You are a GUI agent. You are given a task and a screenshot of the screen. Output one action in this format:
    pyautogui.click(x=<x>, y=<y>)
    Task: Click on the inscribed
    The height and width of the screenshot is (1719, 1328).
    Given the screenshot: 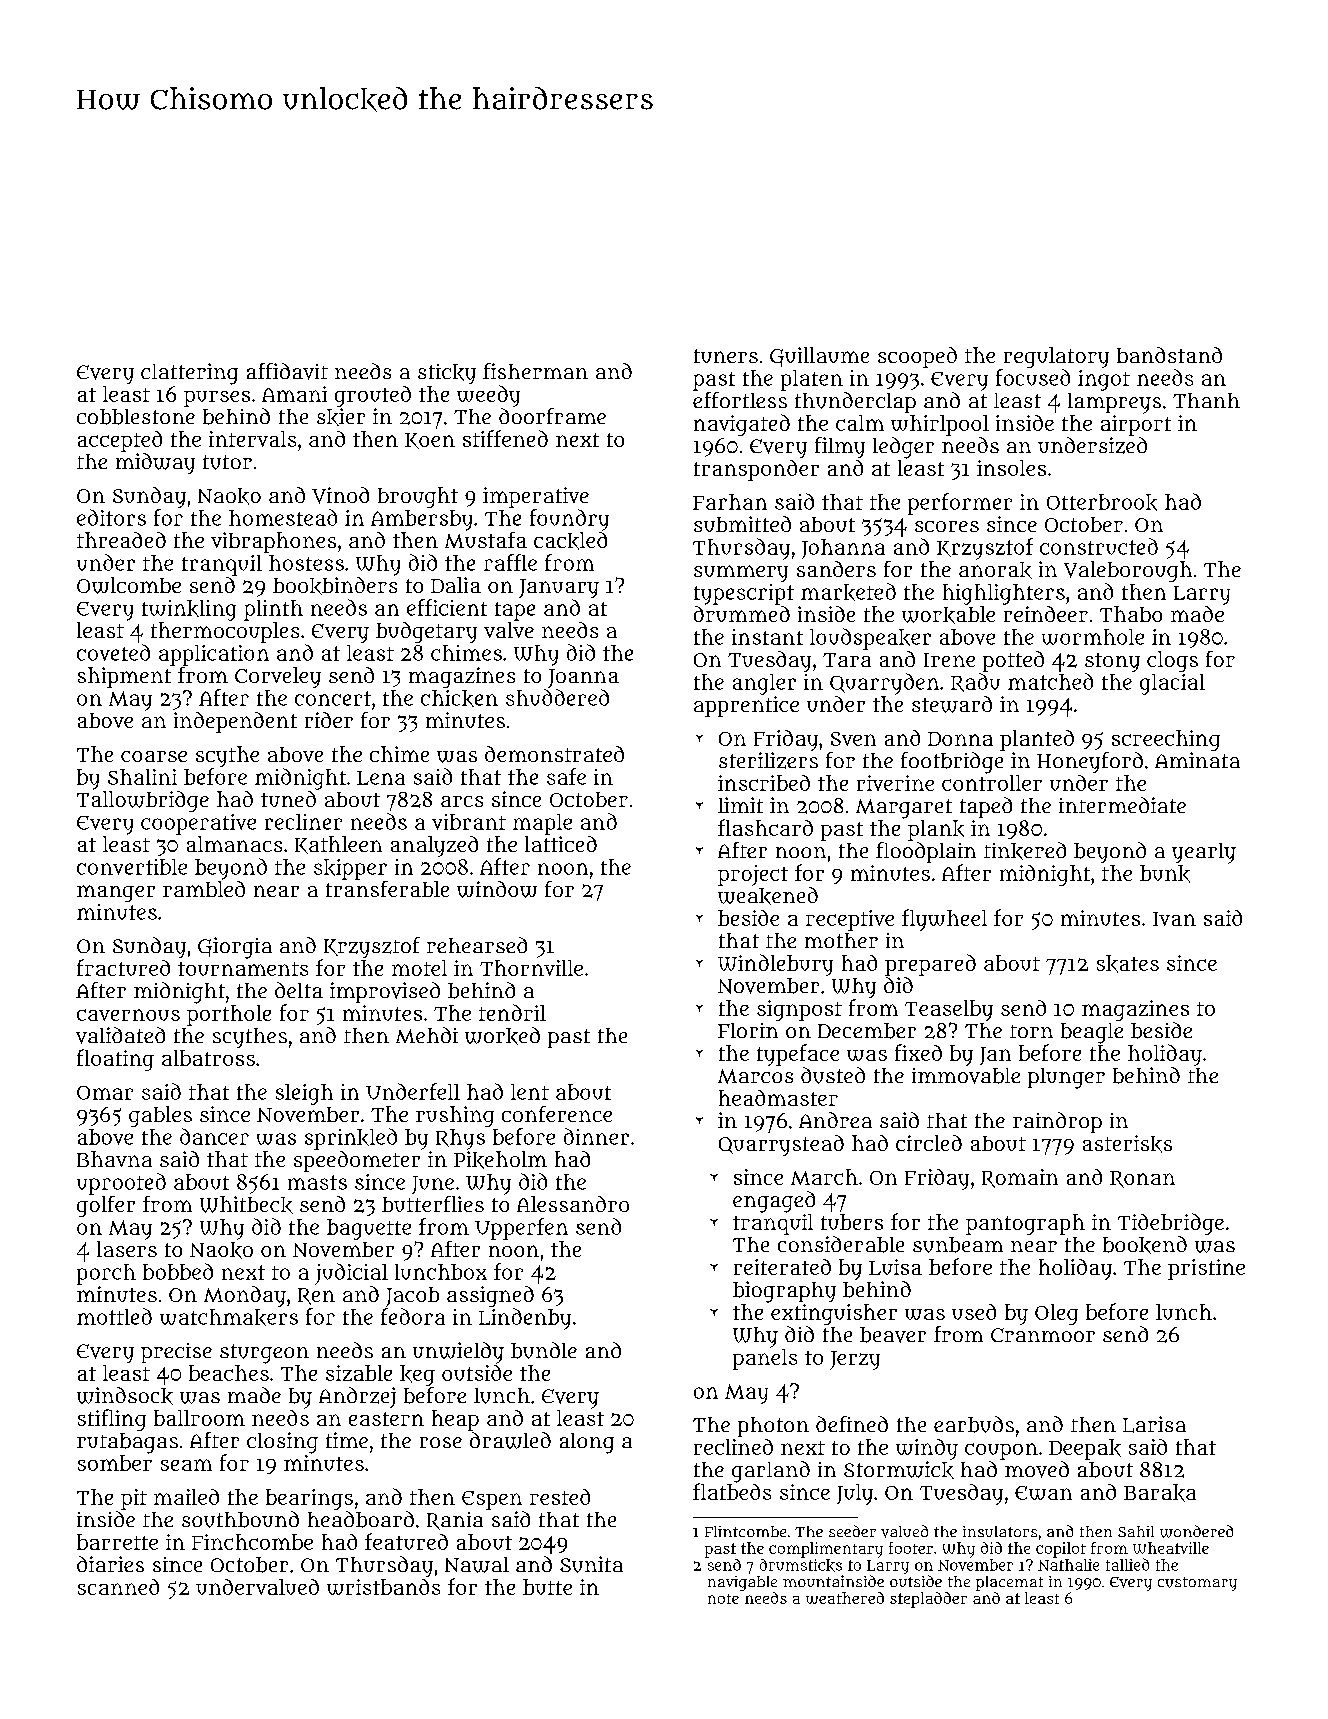 What is the action you would take?
    pyautogui.click(x=764, y=783)
